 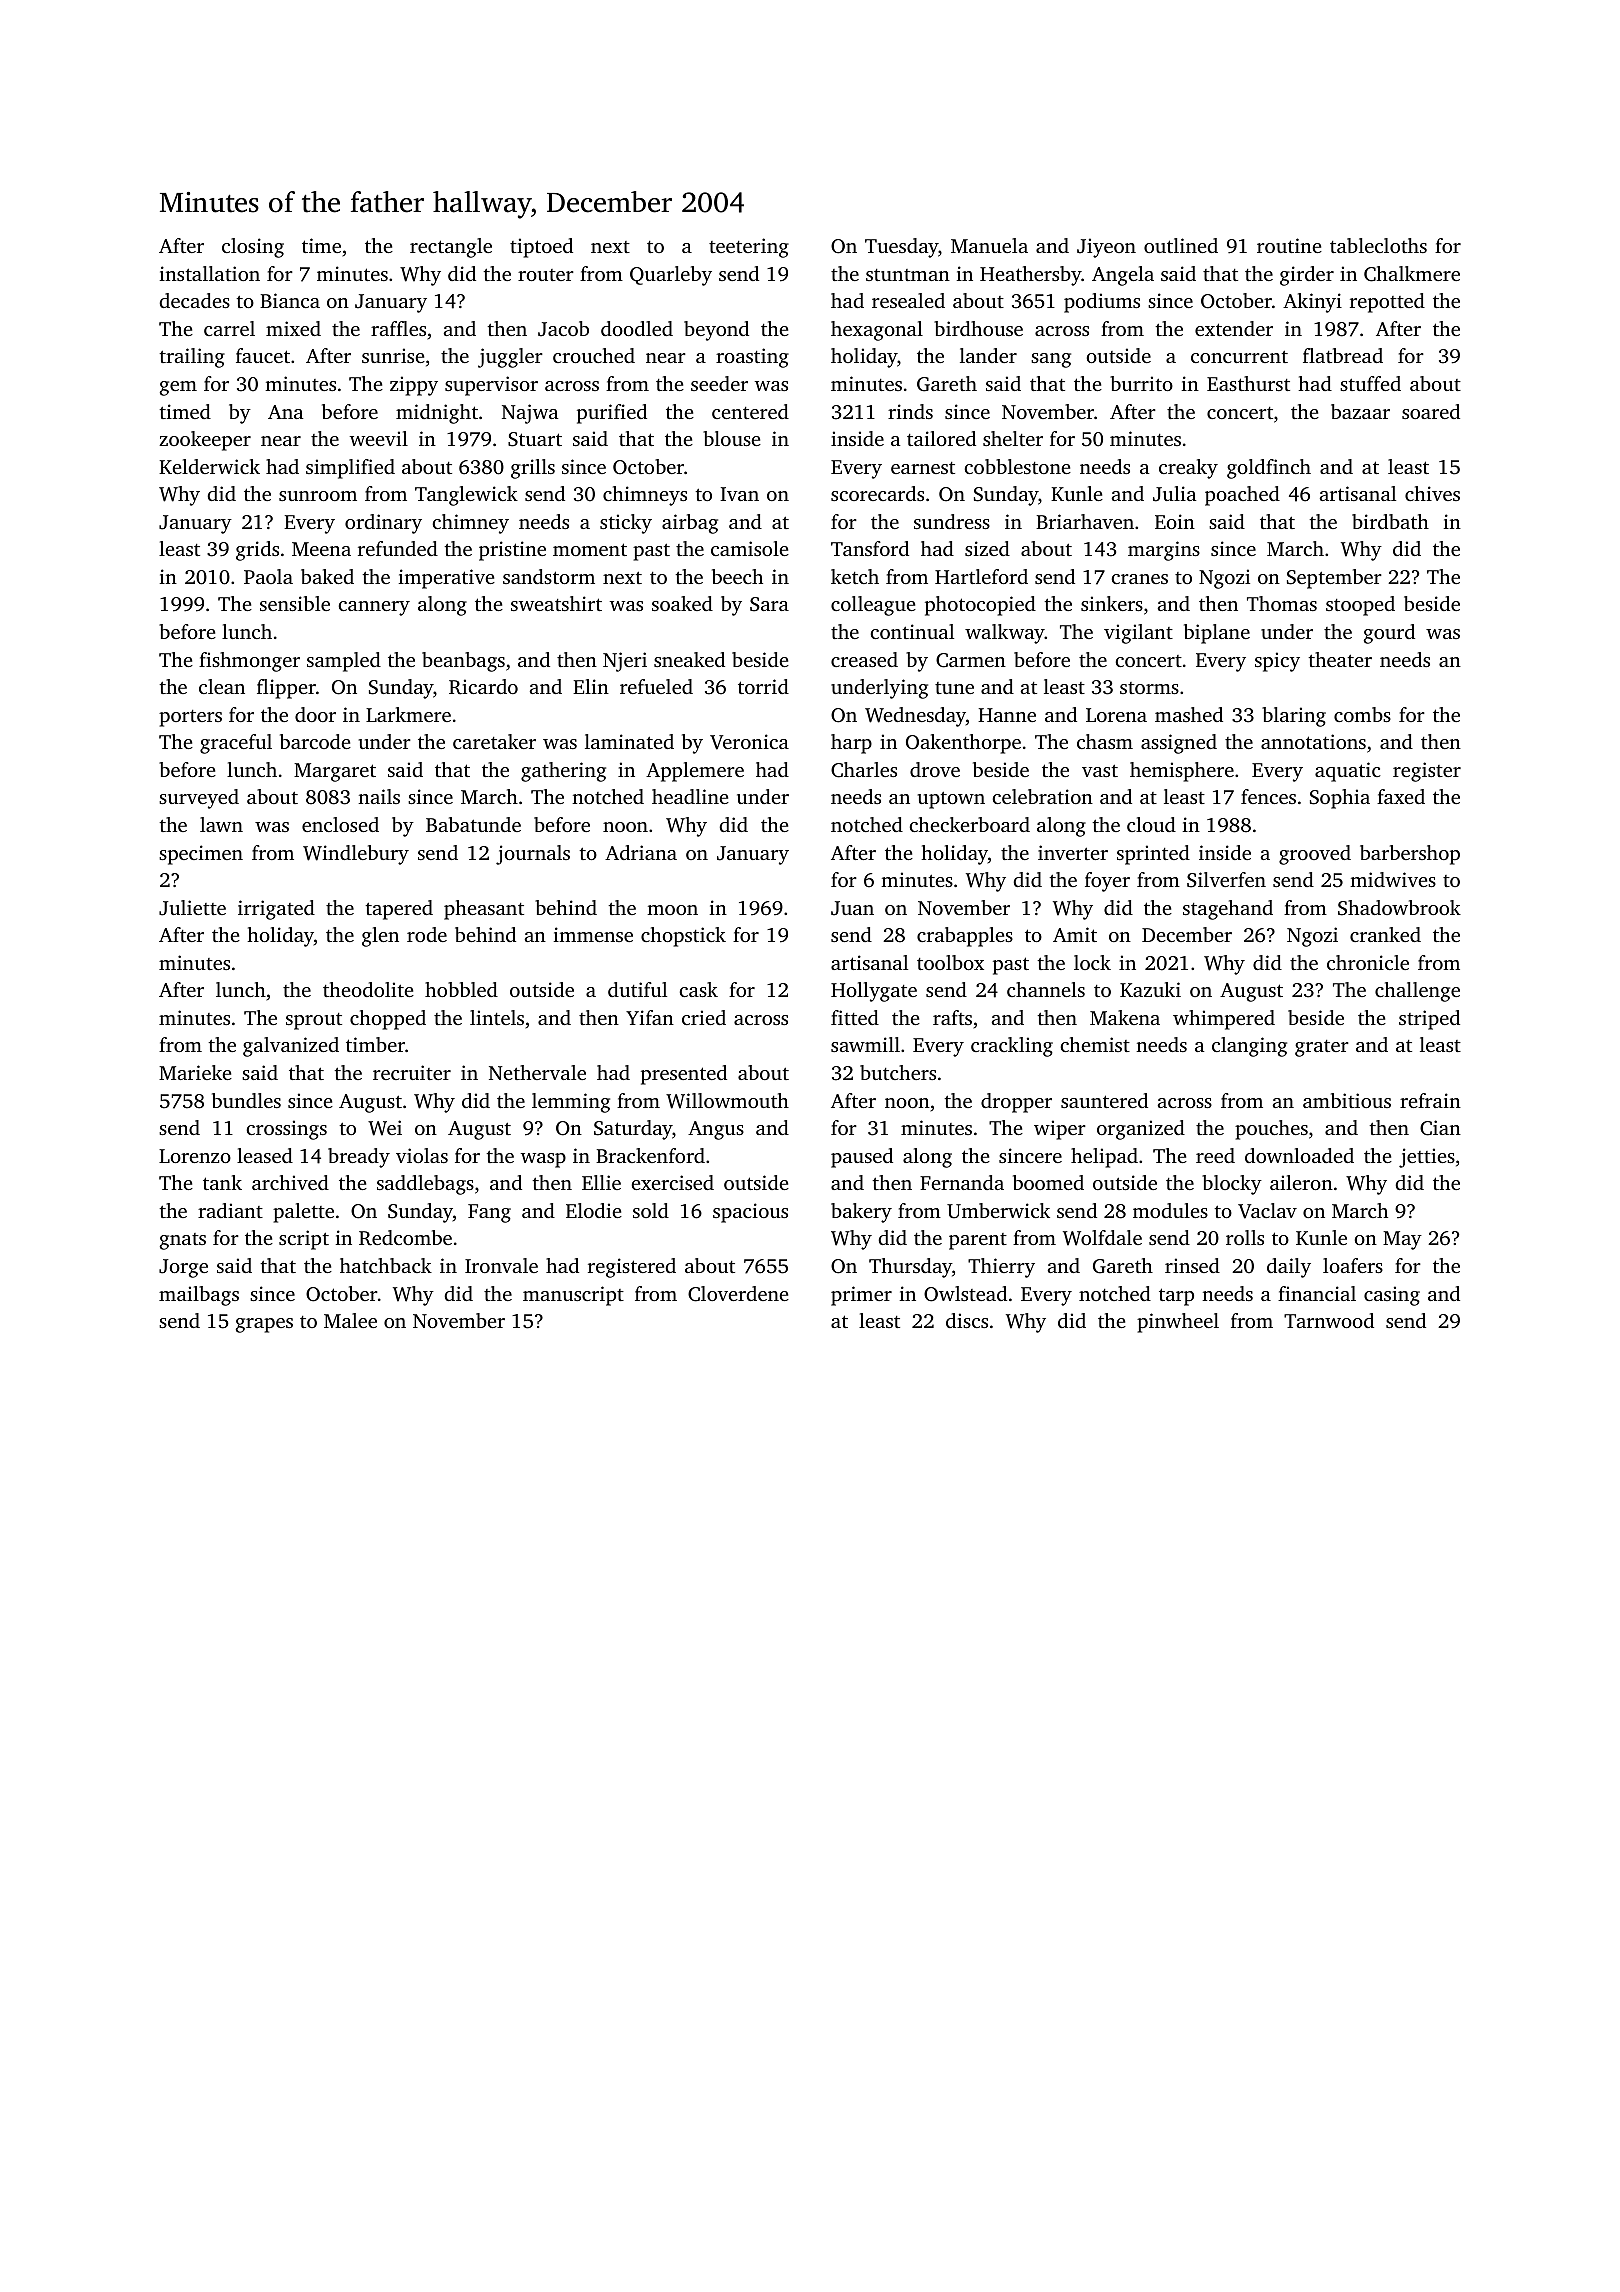 I want to click on grapes, so click(x=264, y=1325).
